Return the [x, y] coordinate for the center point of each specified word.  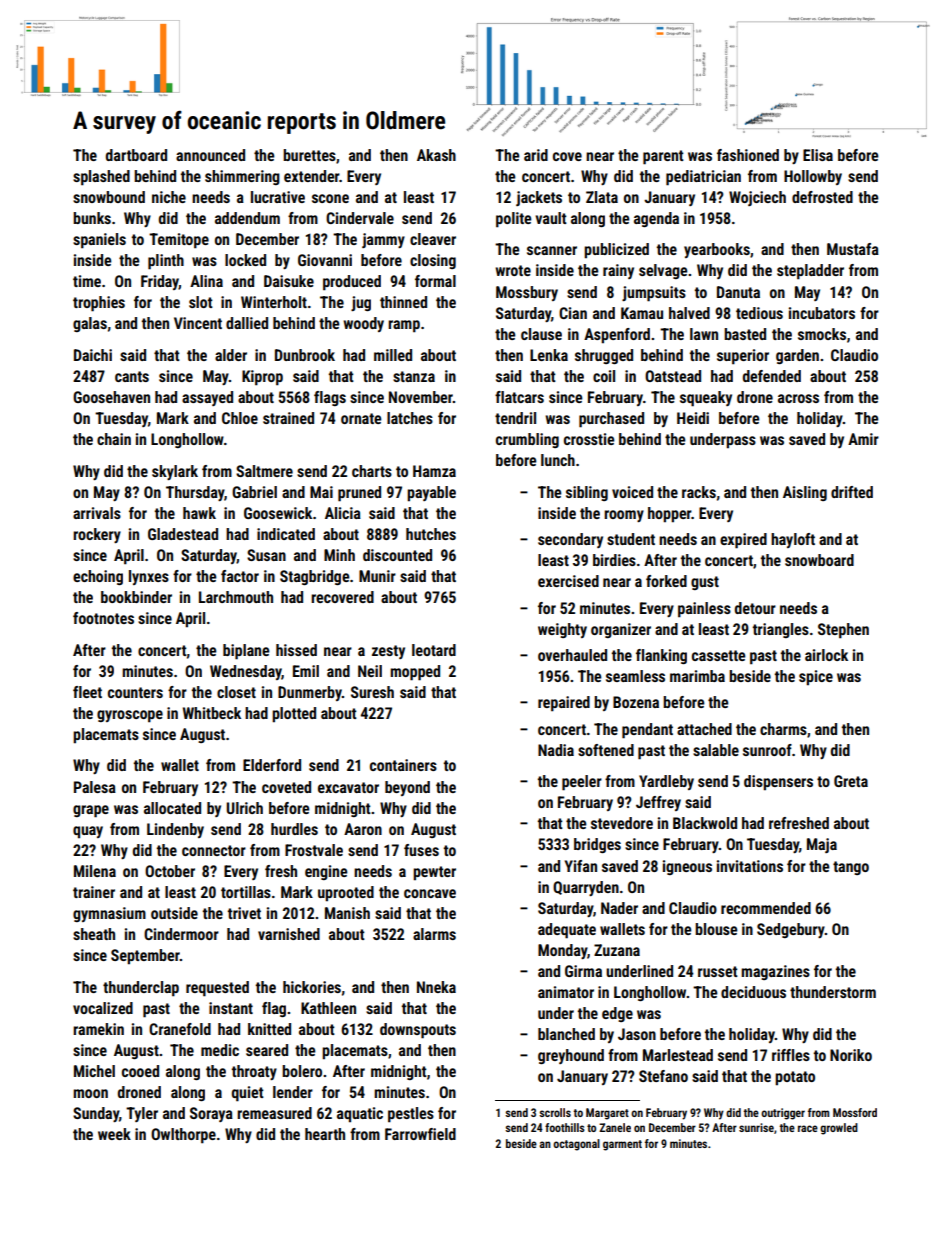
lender [293, 1092]
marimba [697, 676]
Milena [95, 871]
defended [772, 376]
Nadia [556, 750]
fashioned [748, 155]
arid [536, 155]
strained [288, 418]
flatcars [519, 397]
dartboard [136, 155]
